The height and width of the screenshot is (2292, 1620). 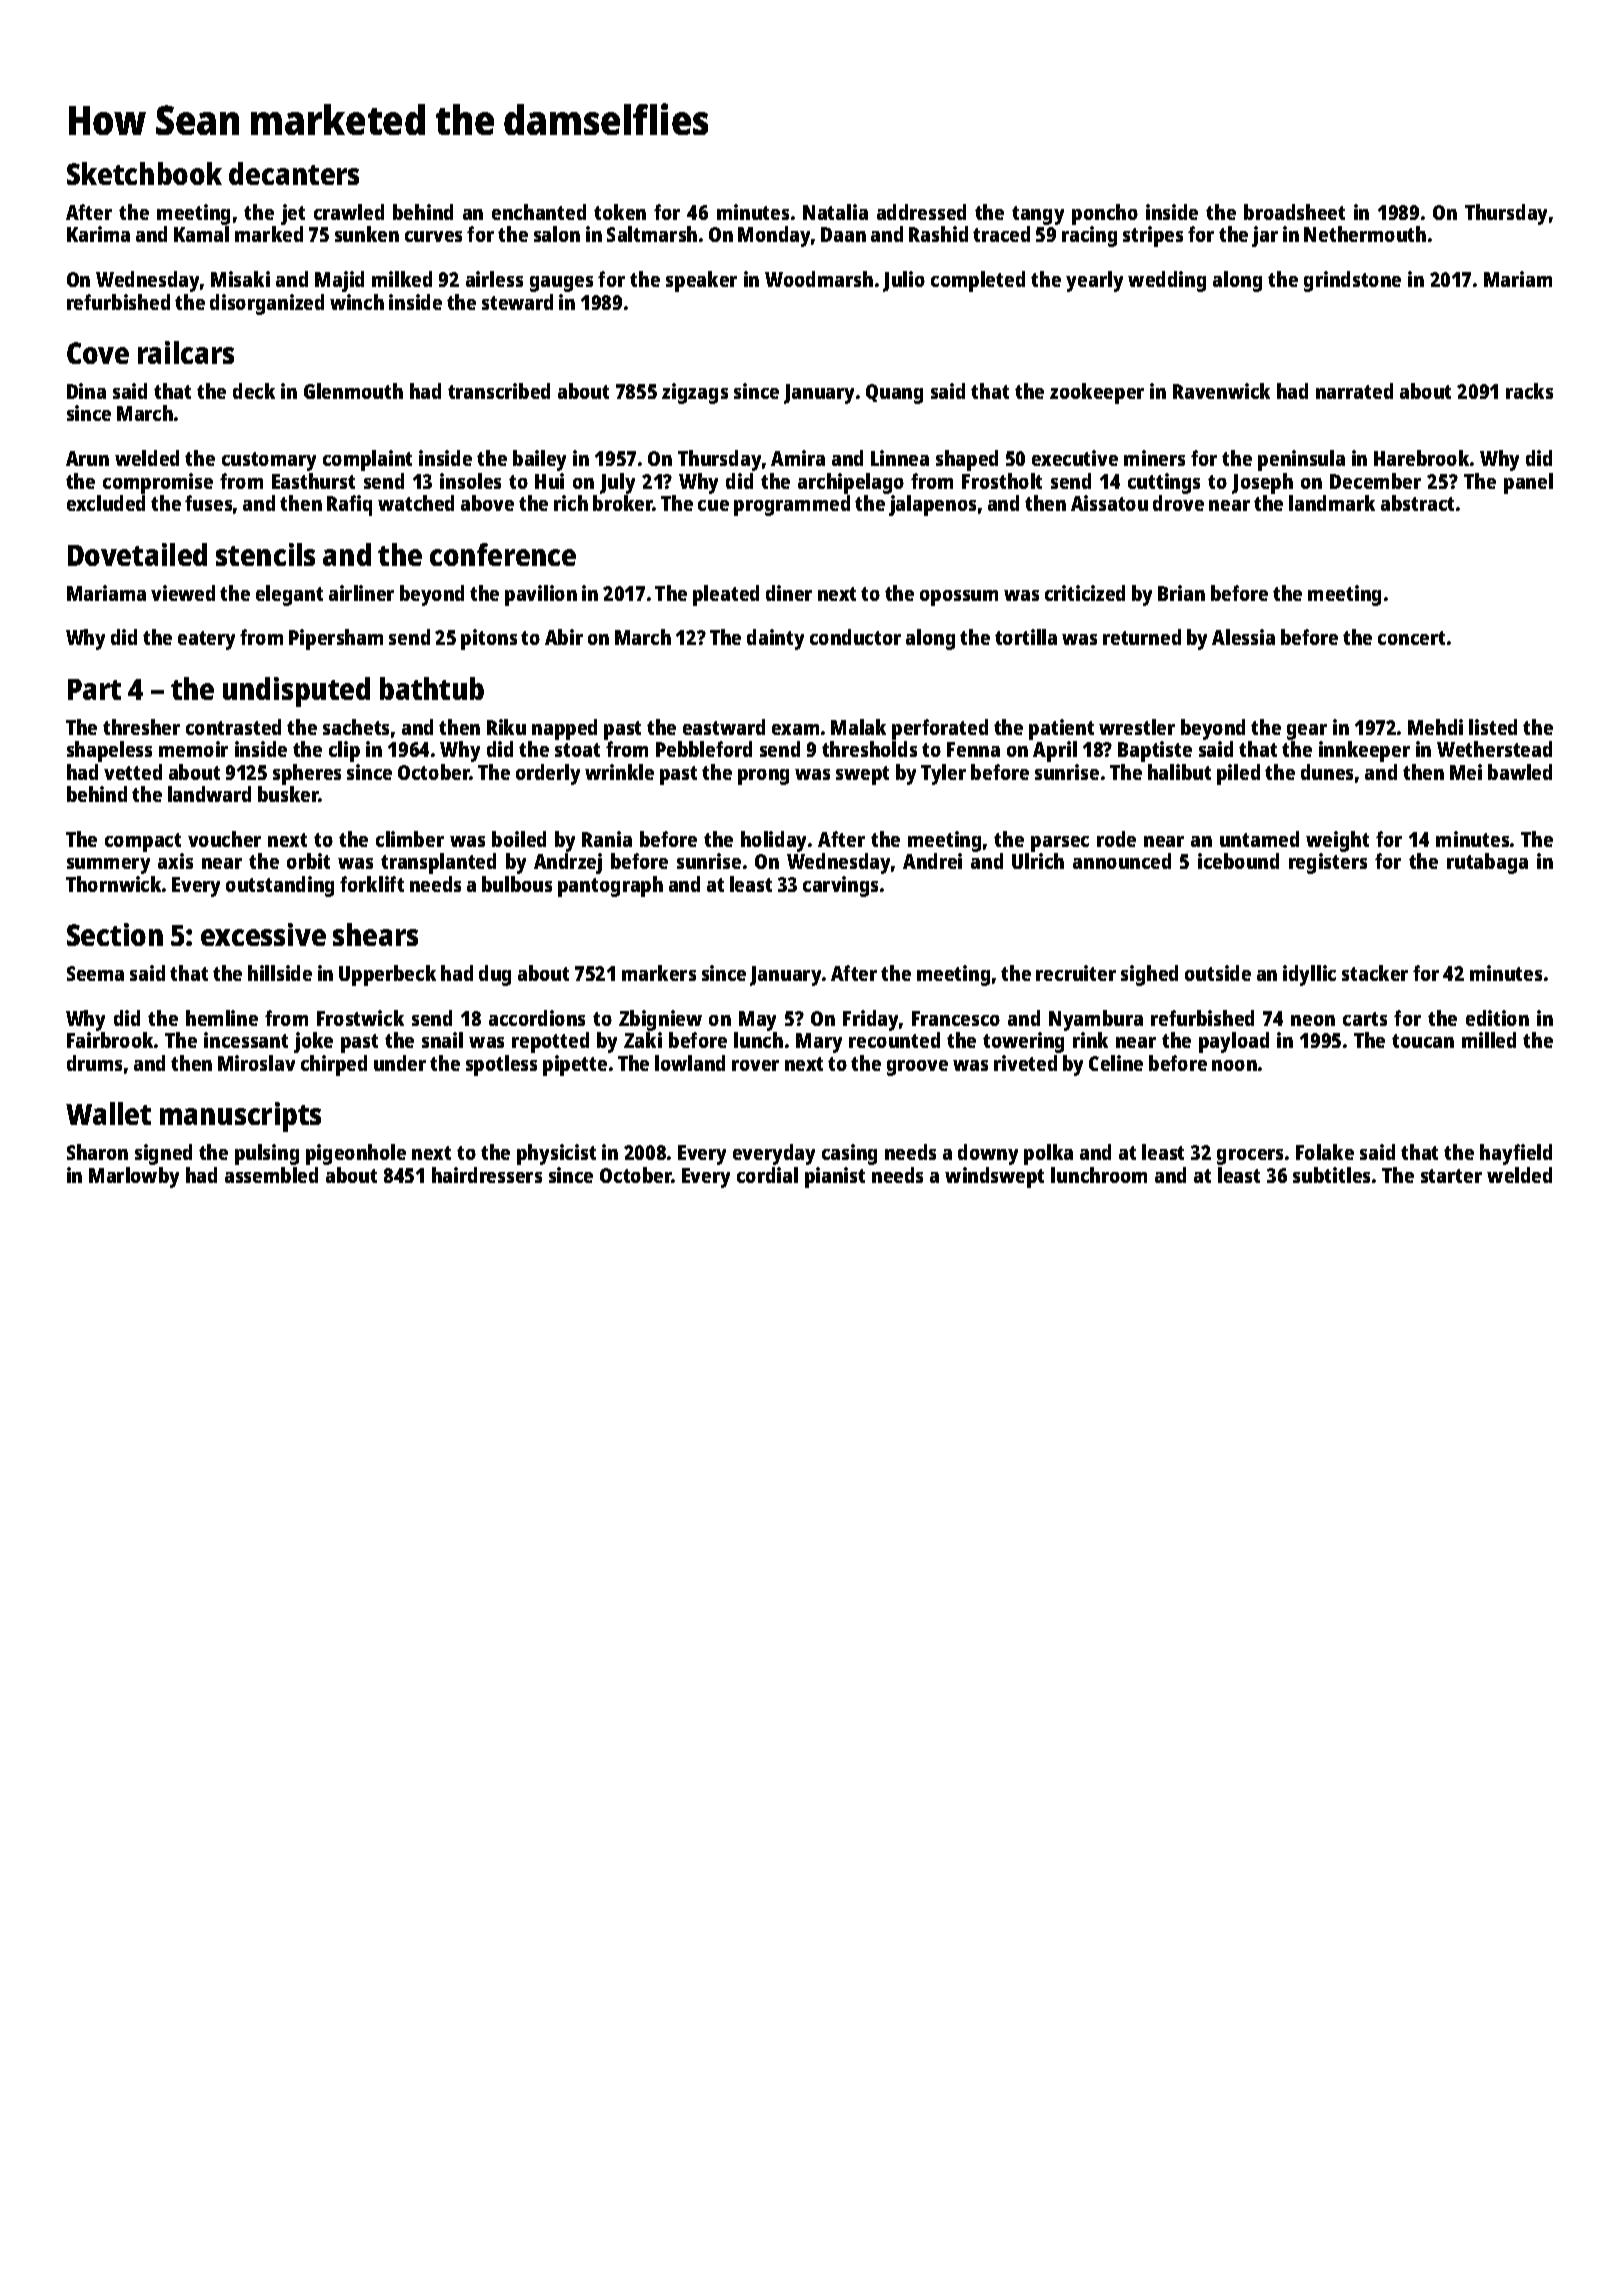 I want to click on Woodmarsh, so click(x=819, y=279).
